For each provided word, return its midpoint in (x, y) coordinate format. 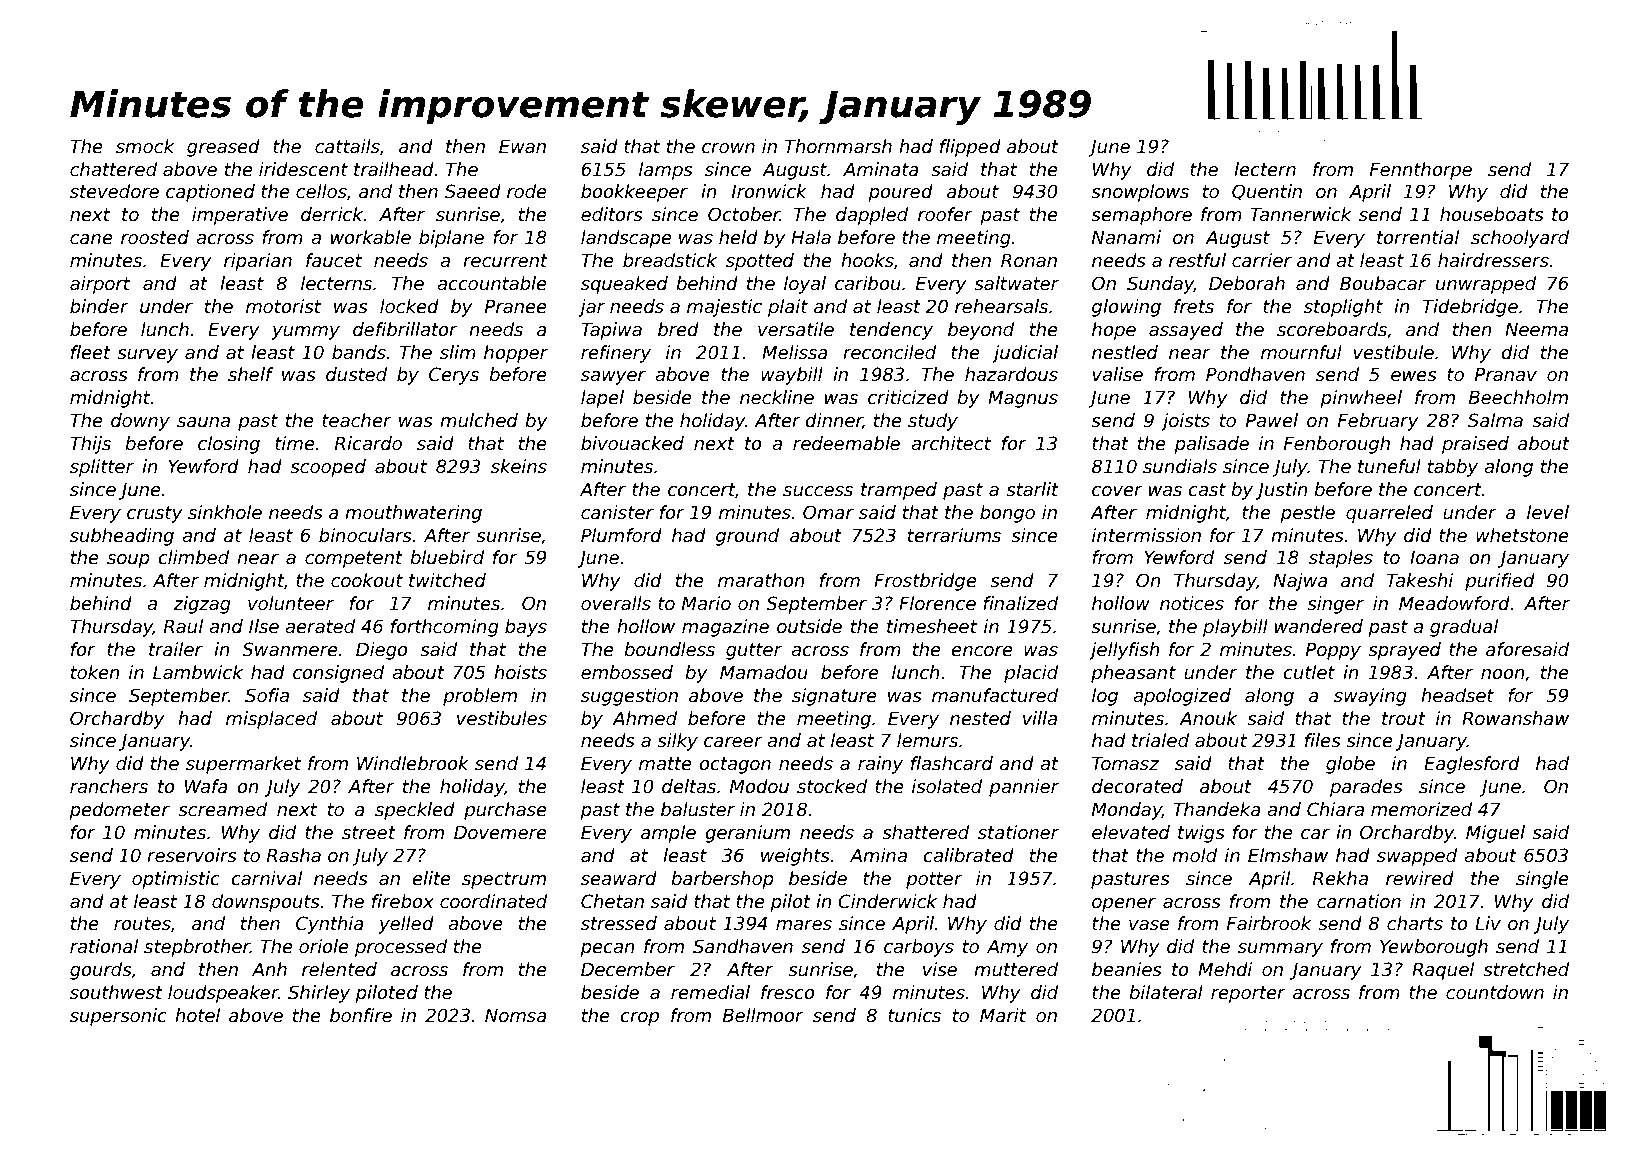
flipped (970, 148)
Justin (1282, 491)
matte (665, 764)
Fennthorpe (1421, 171)
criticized (908, 397)
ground (747, 537)
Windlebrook (413, 763)
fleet (91, 352)
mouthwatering (413, 514)
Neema (1536, 330)
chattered (113, 169)
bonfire (361, 1015)
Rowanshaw (1515, 718)
